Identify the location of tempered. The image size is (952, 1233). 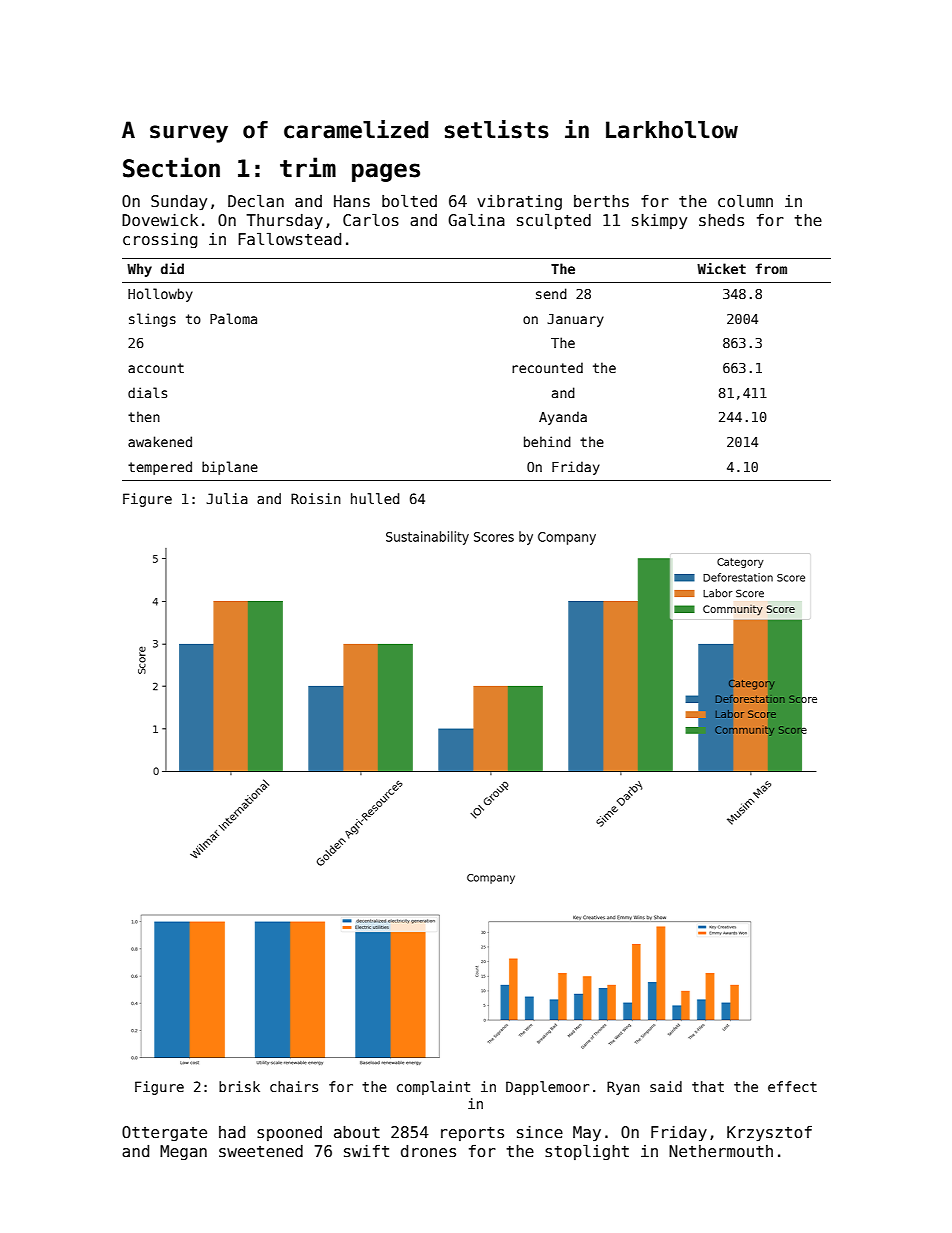
(160, 468).
